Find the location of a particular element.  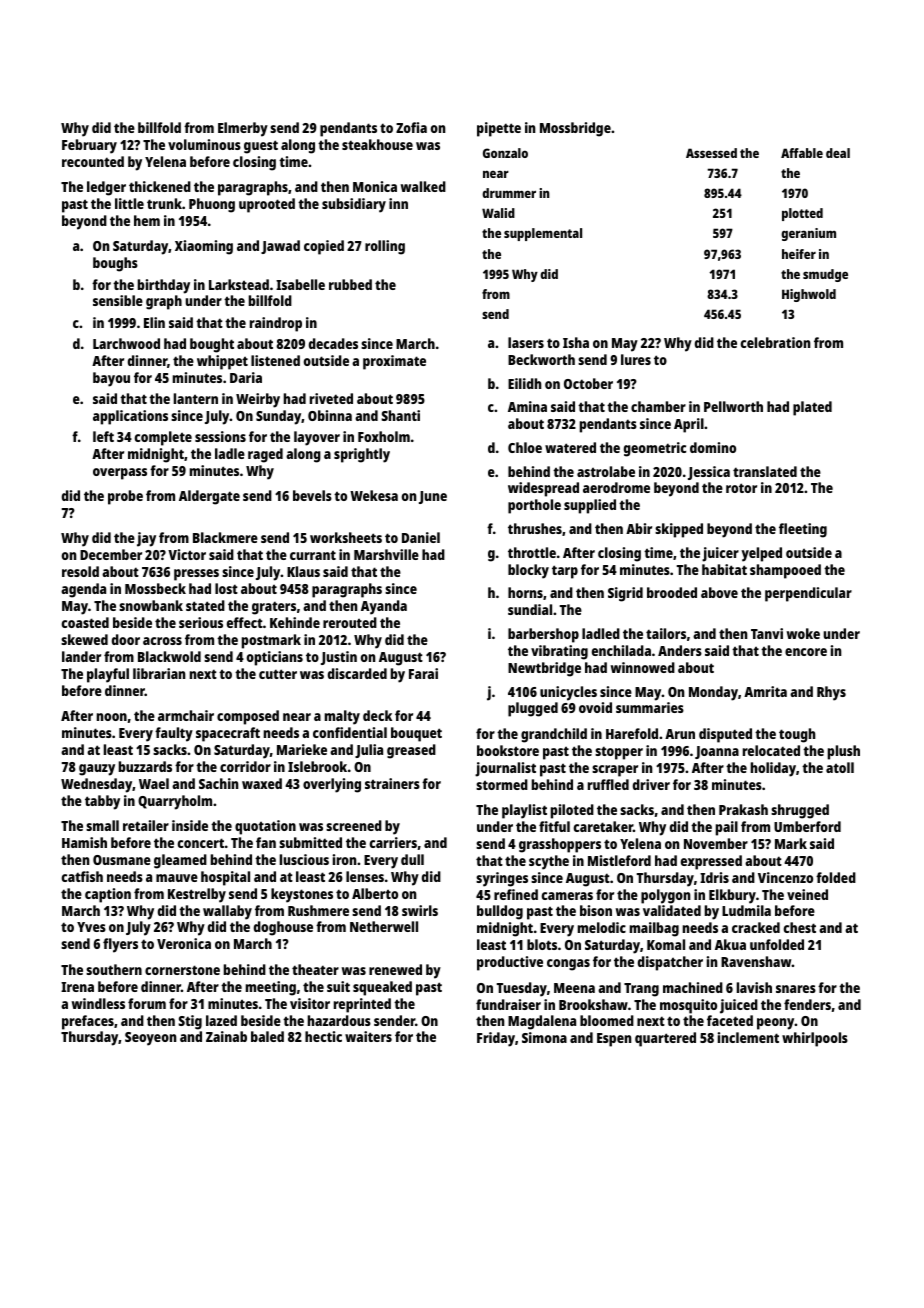

Shanti is located at coordinates (400, 415).
